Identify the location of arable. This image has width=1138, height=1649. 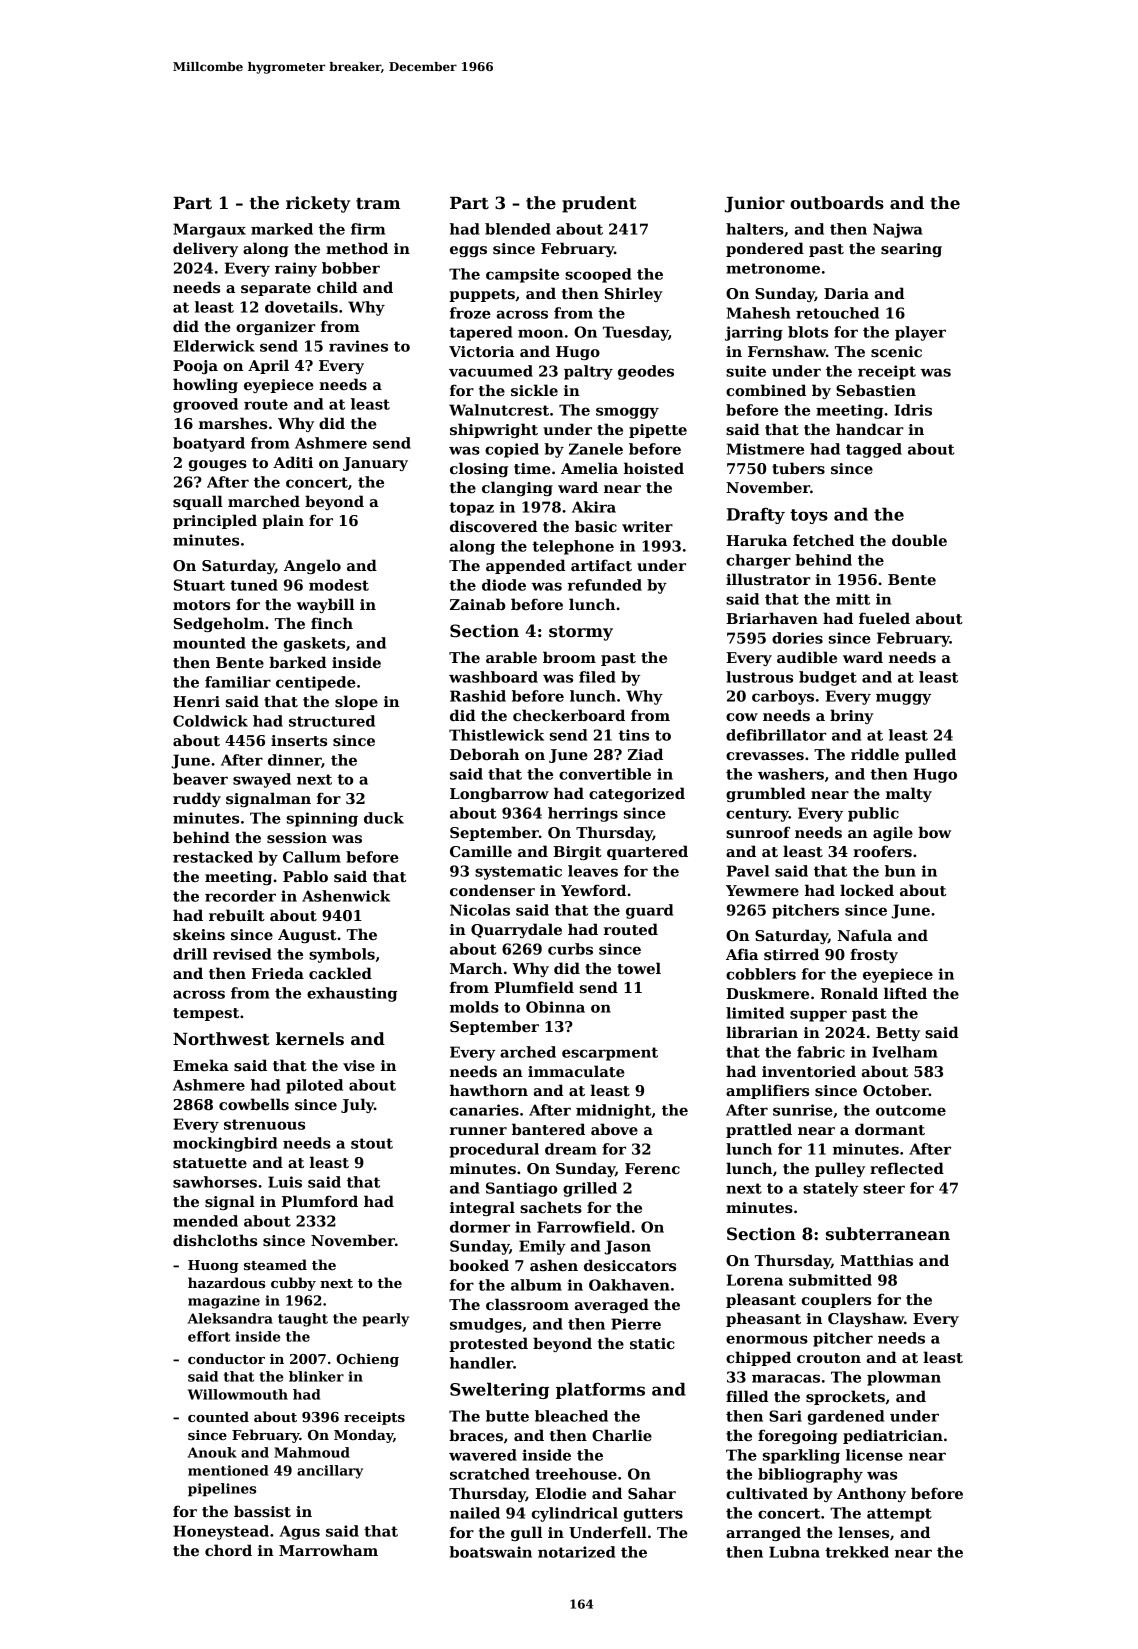
(511, 657).
